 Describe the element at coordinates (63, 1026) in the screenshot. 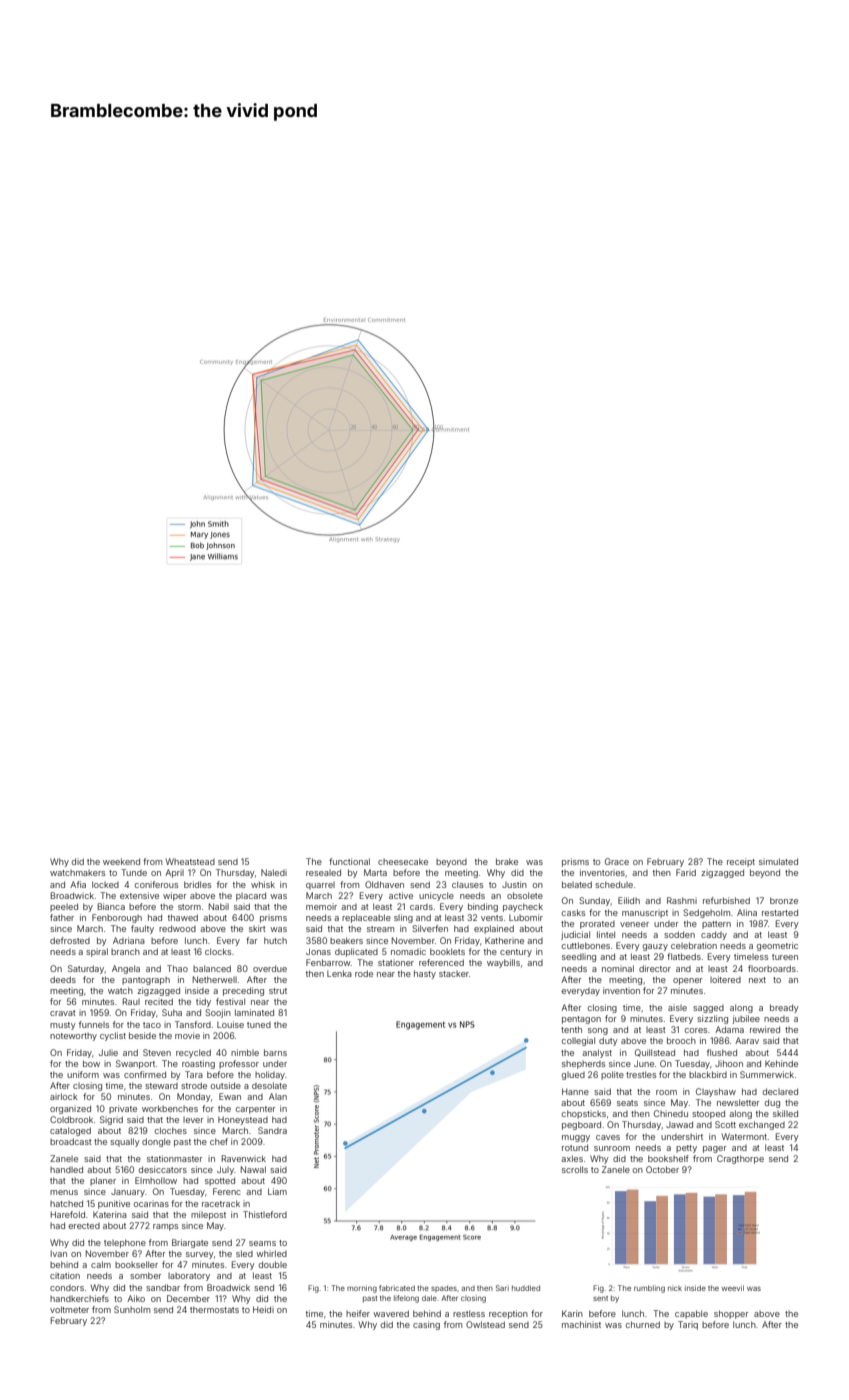

I see `musty` at that location.
